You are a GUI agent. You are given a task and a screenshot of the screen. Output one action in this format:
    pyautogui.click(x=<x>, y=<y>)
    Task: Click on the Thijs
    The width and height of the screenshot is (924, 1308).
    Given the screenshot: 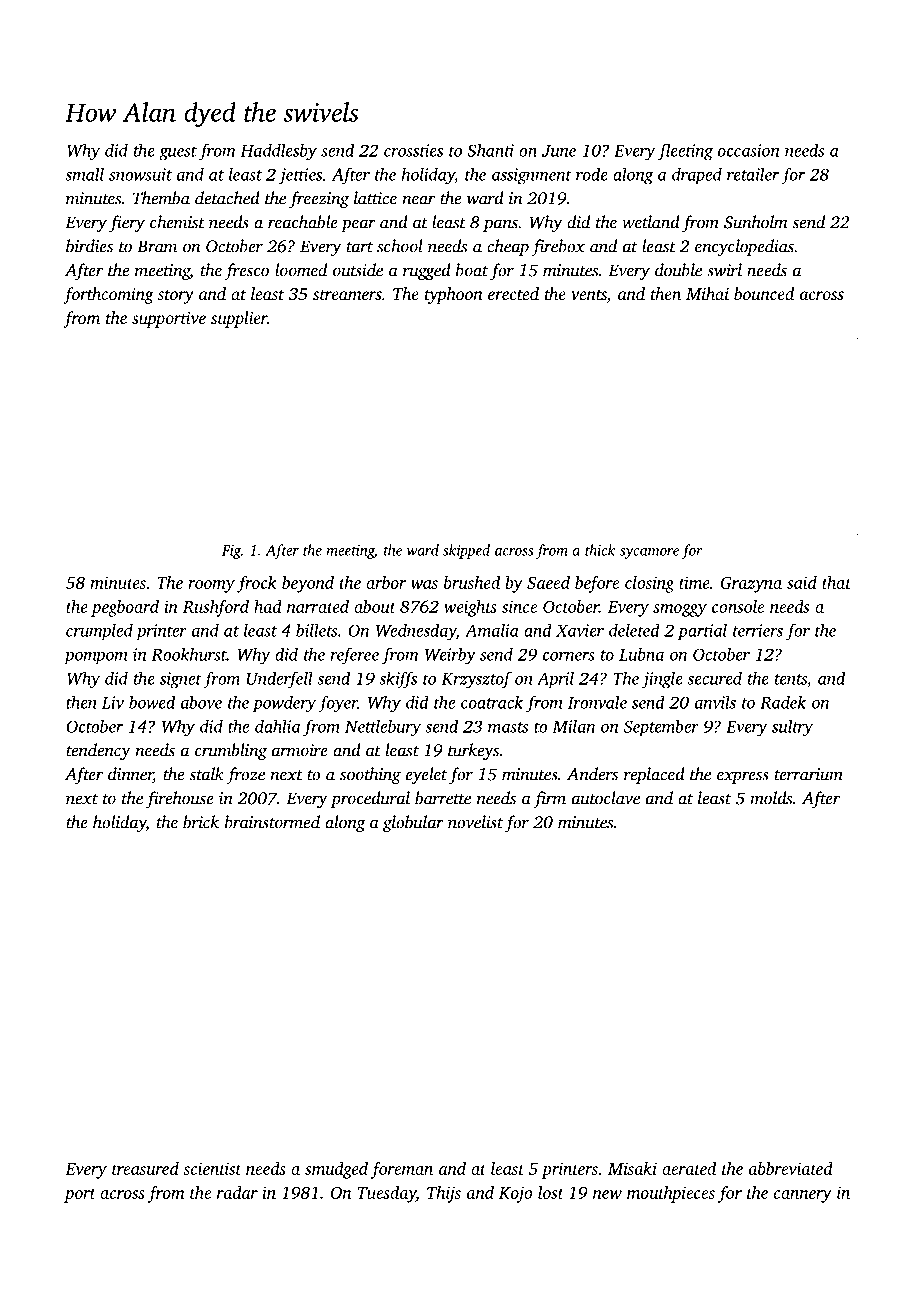 What is the action you would take?
    pyautogui.click(x=444, y=1194)
